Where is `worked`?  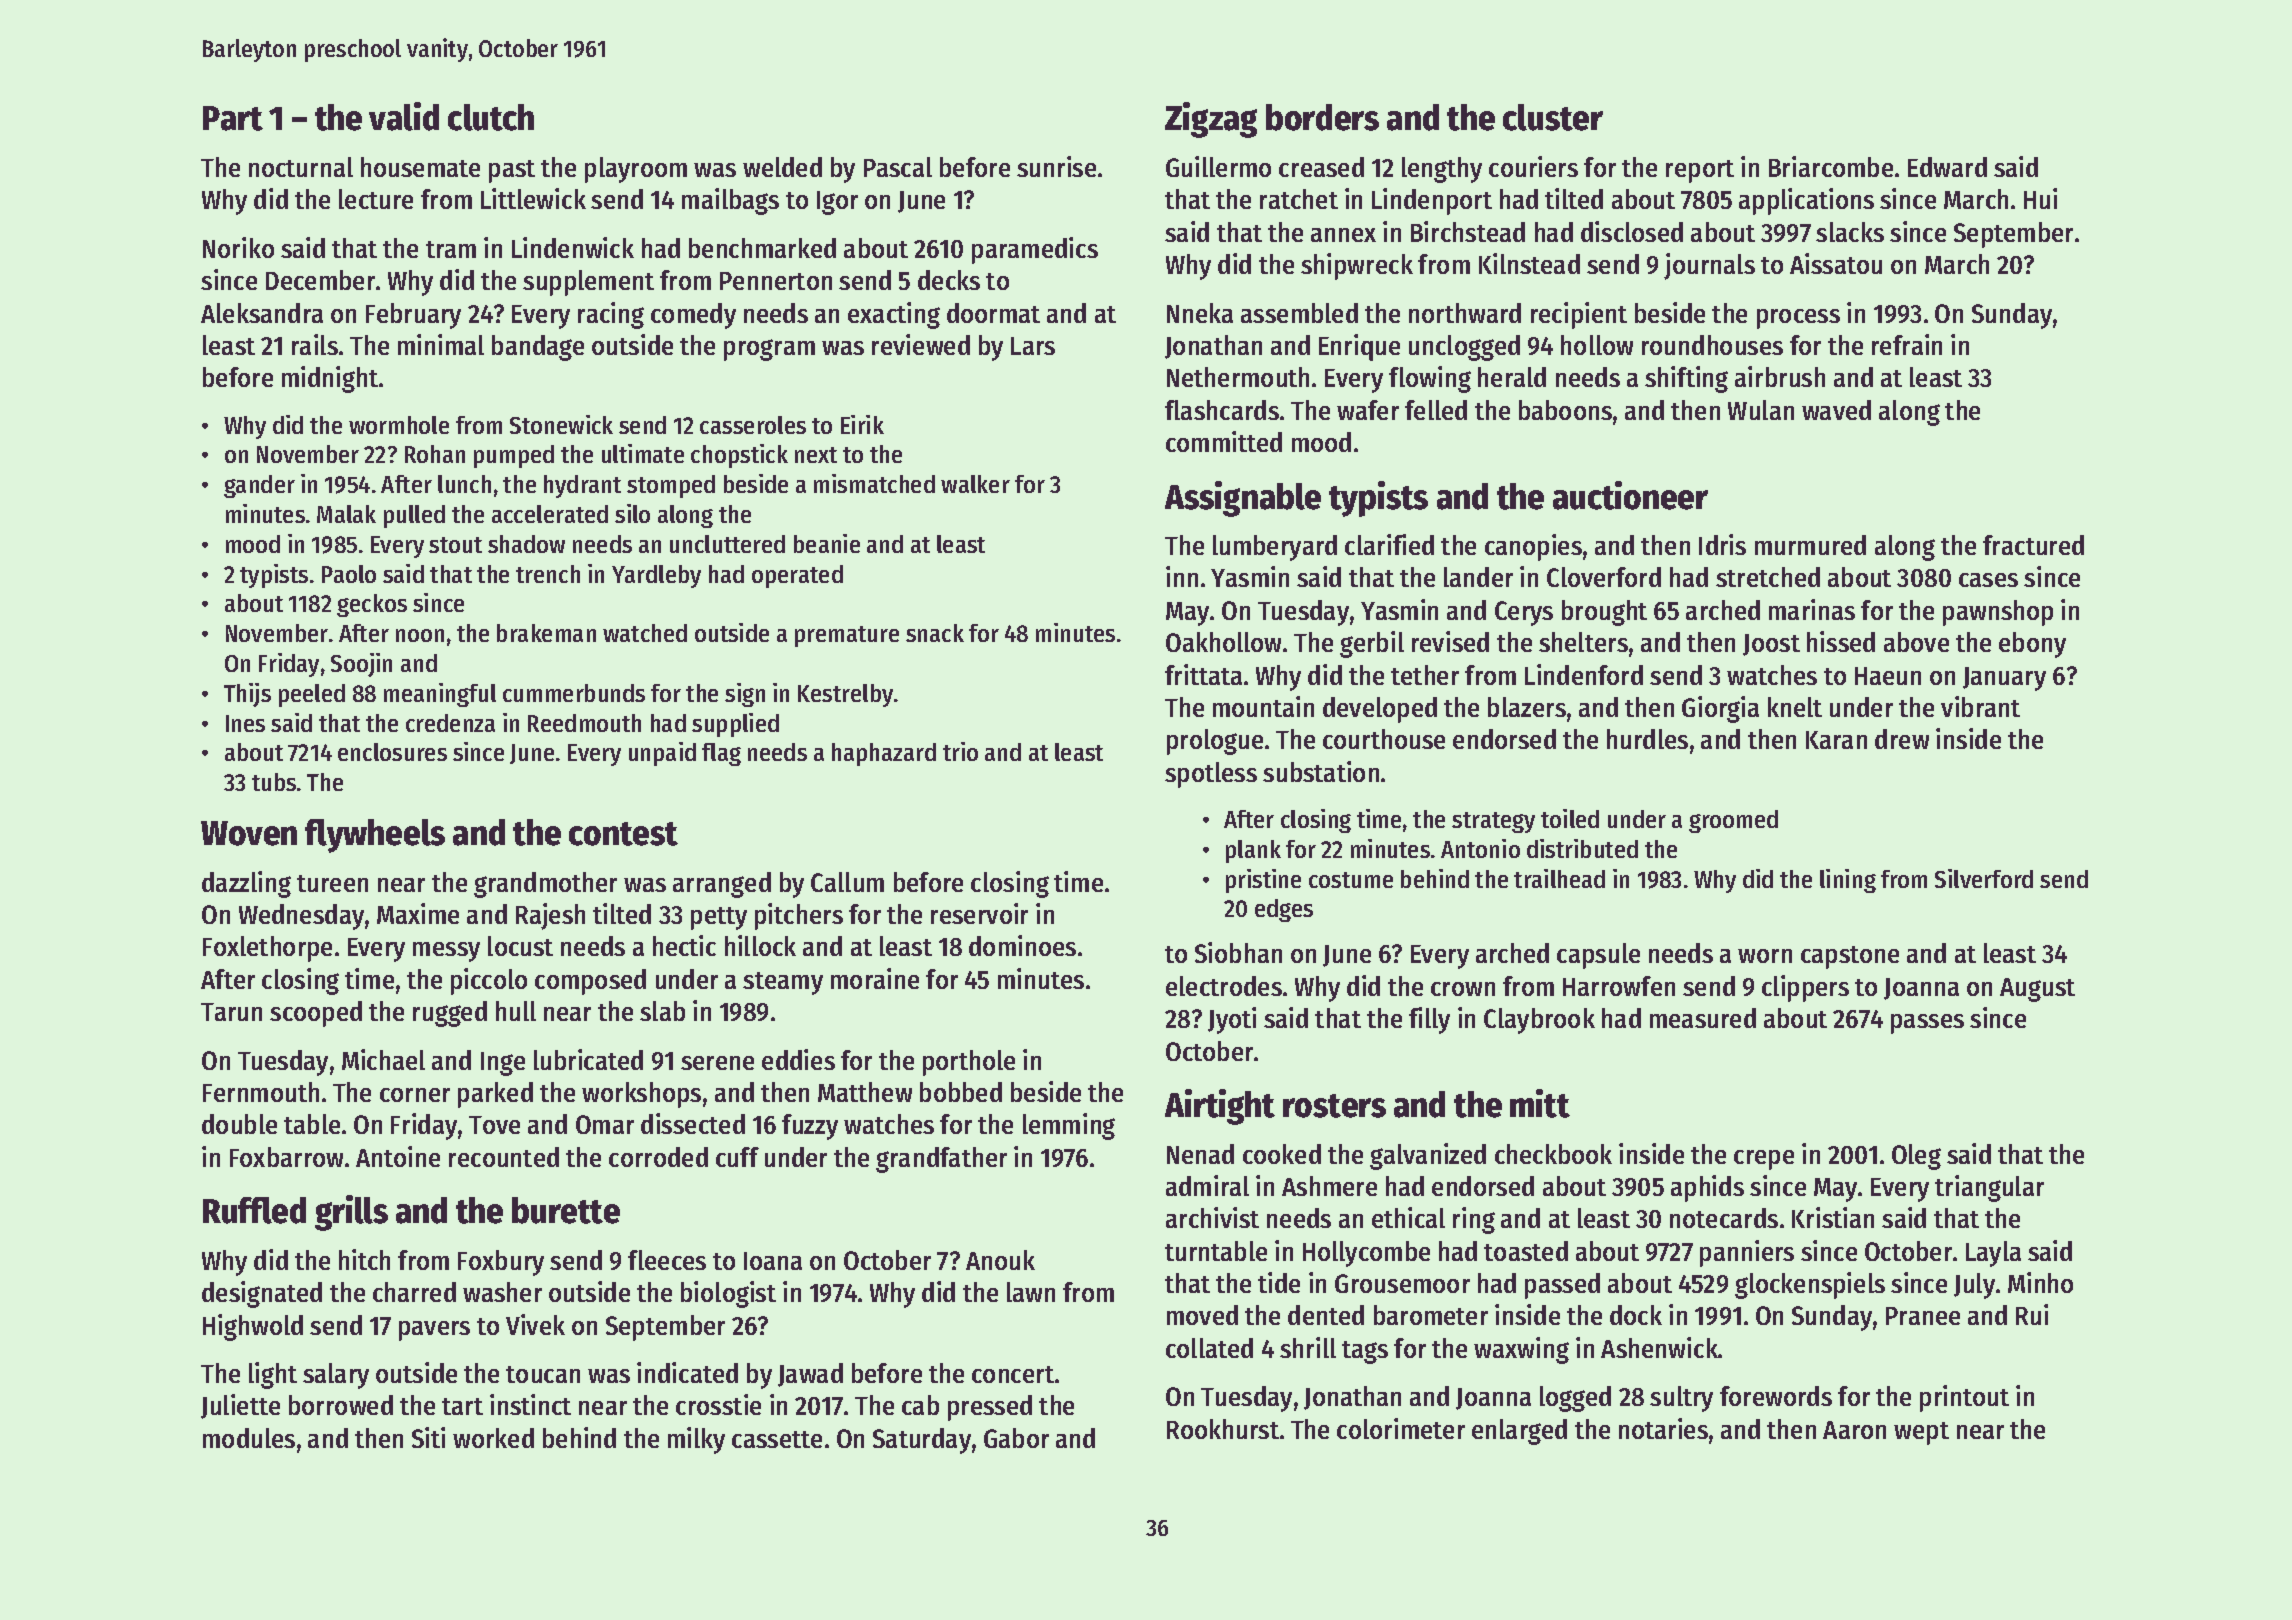 worked is located at coordinates (493, 1438).
